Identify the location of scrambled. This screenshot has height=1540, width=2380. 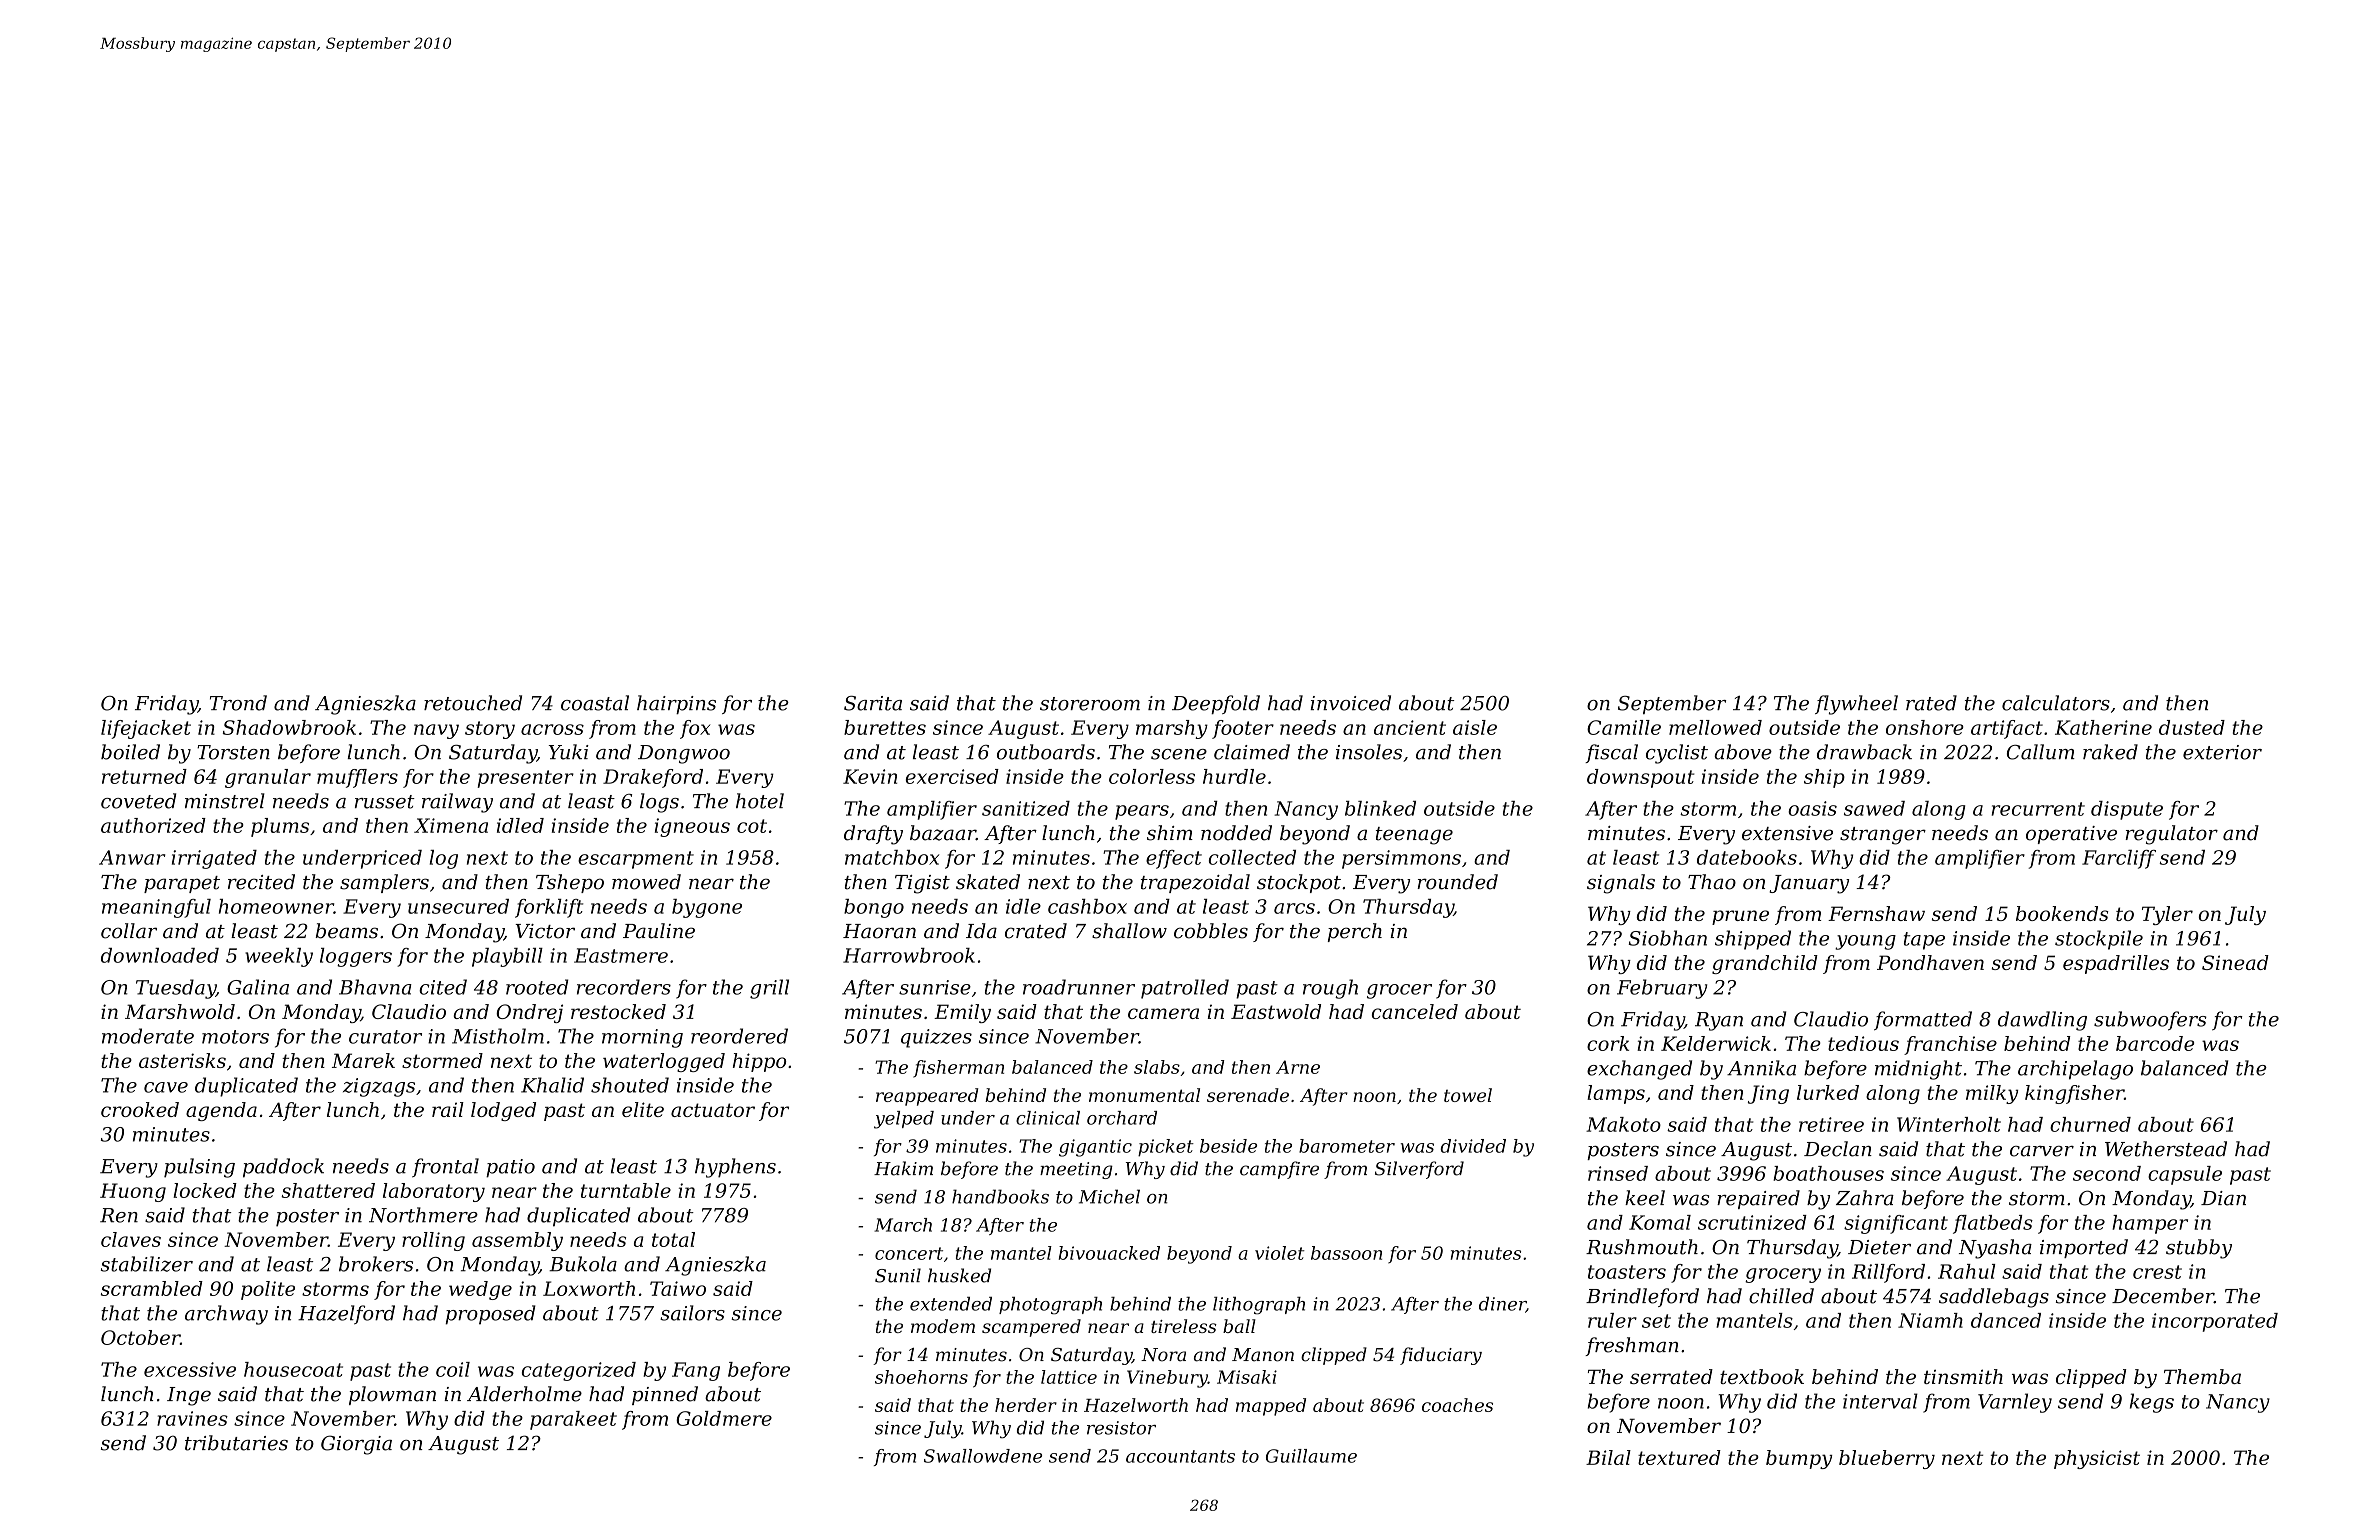
(152, 1288).
